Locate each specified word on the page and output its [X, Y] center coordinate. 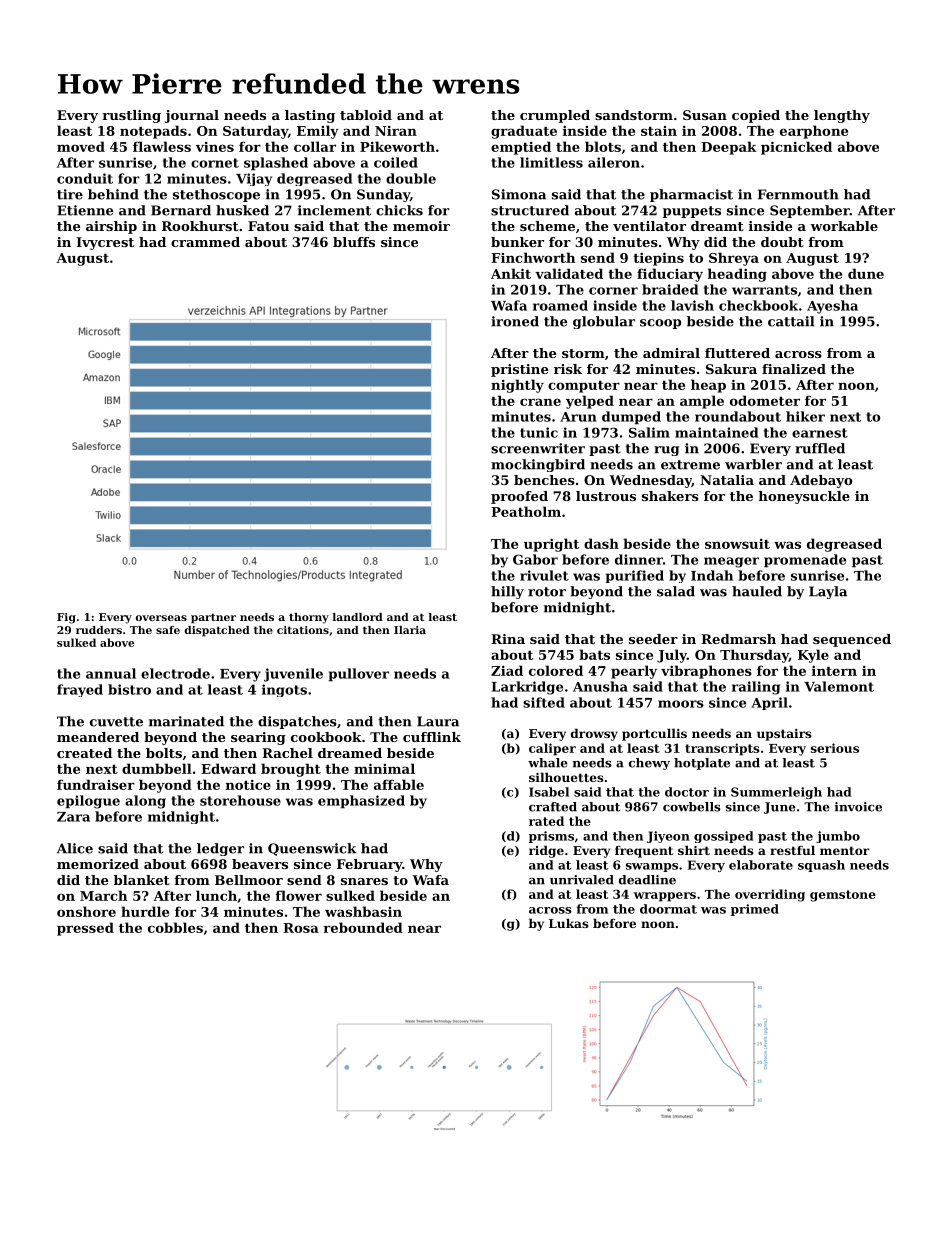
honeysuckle [804, 497]
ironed [515, 321]
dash [601, 543]
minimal [384, 768]
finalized [794, 369]
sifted [544, 702]
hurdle [145, 911]
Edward [228, 768]
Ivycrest [105, 243]
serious [835, 748]
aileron [614, 162]
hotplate [702, 764]
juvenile [293, 675]
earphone [814, 132]
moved [81, 146]
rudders [99, 630]
